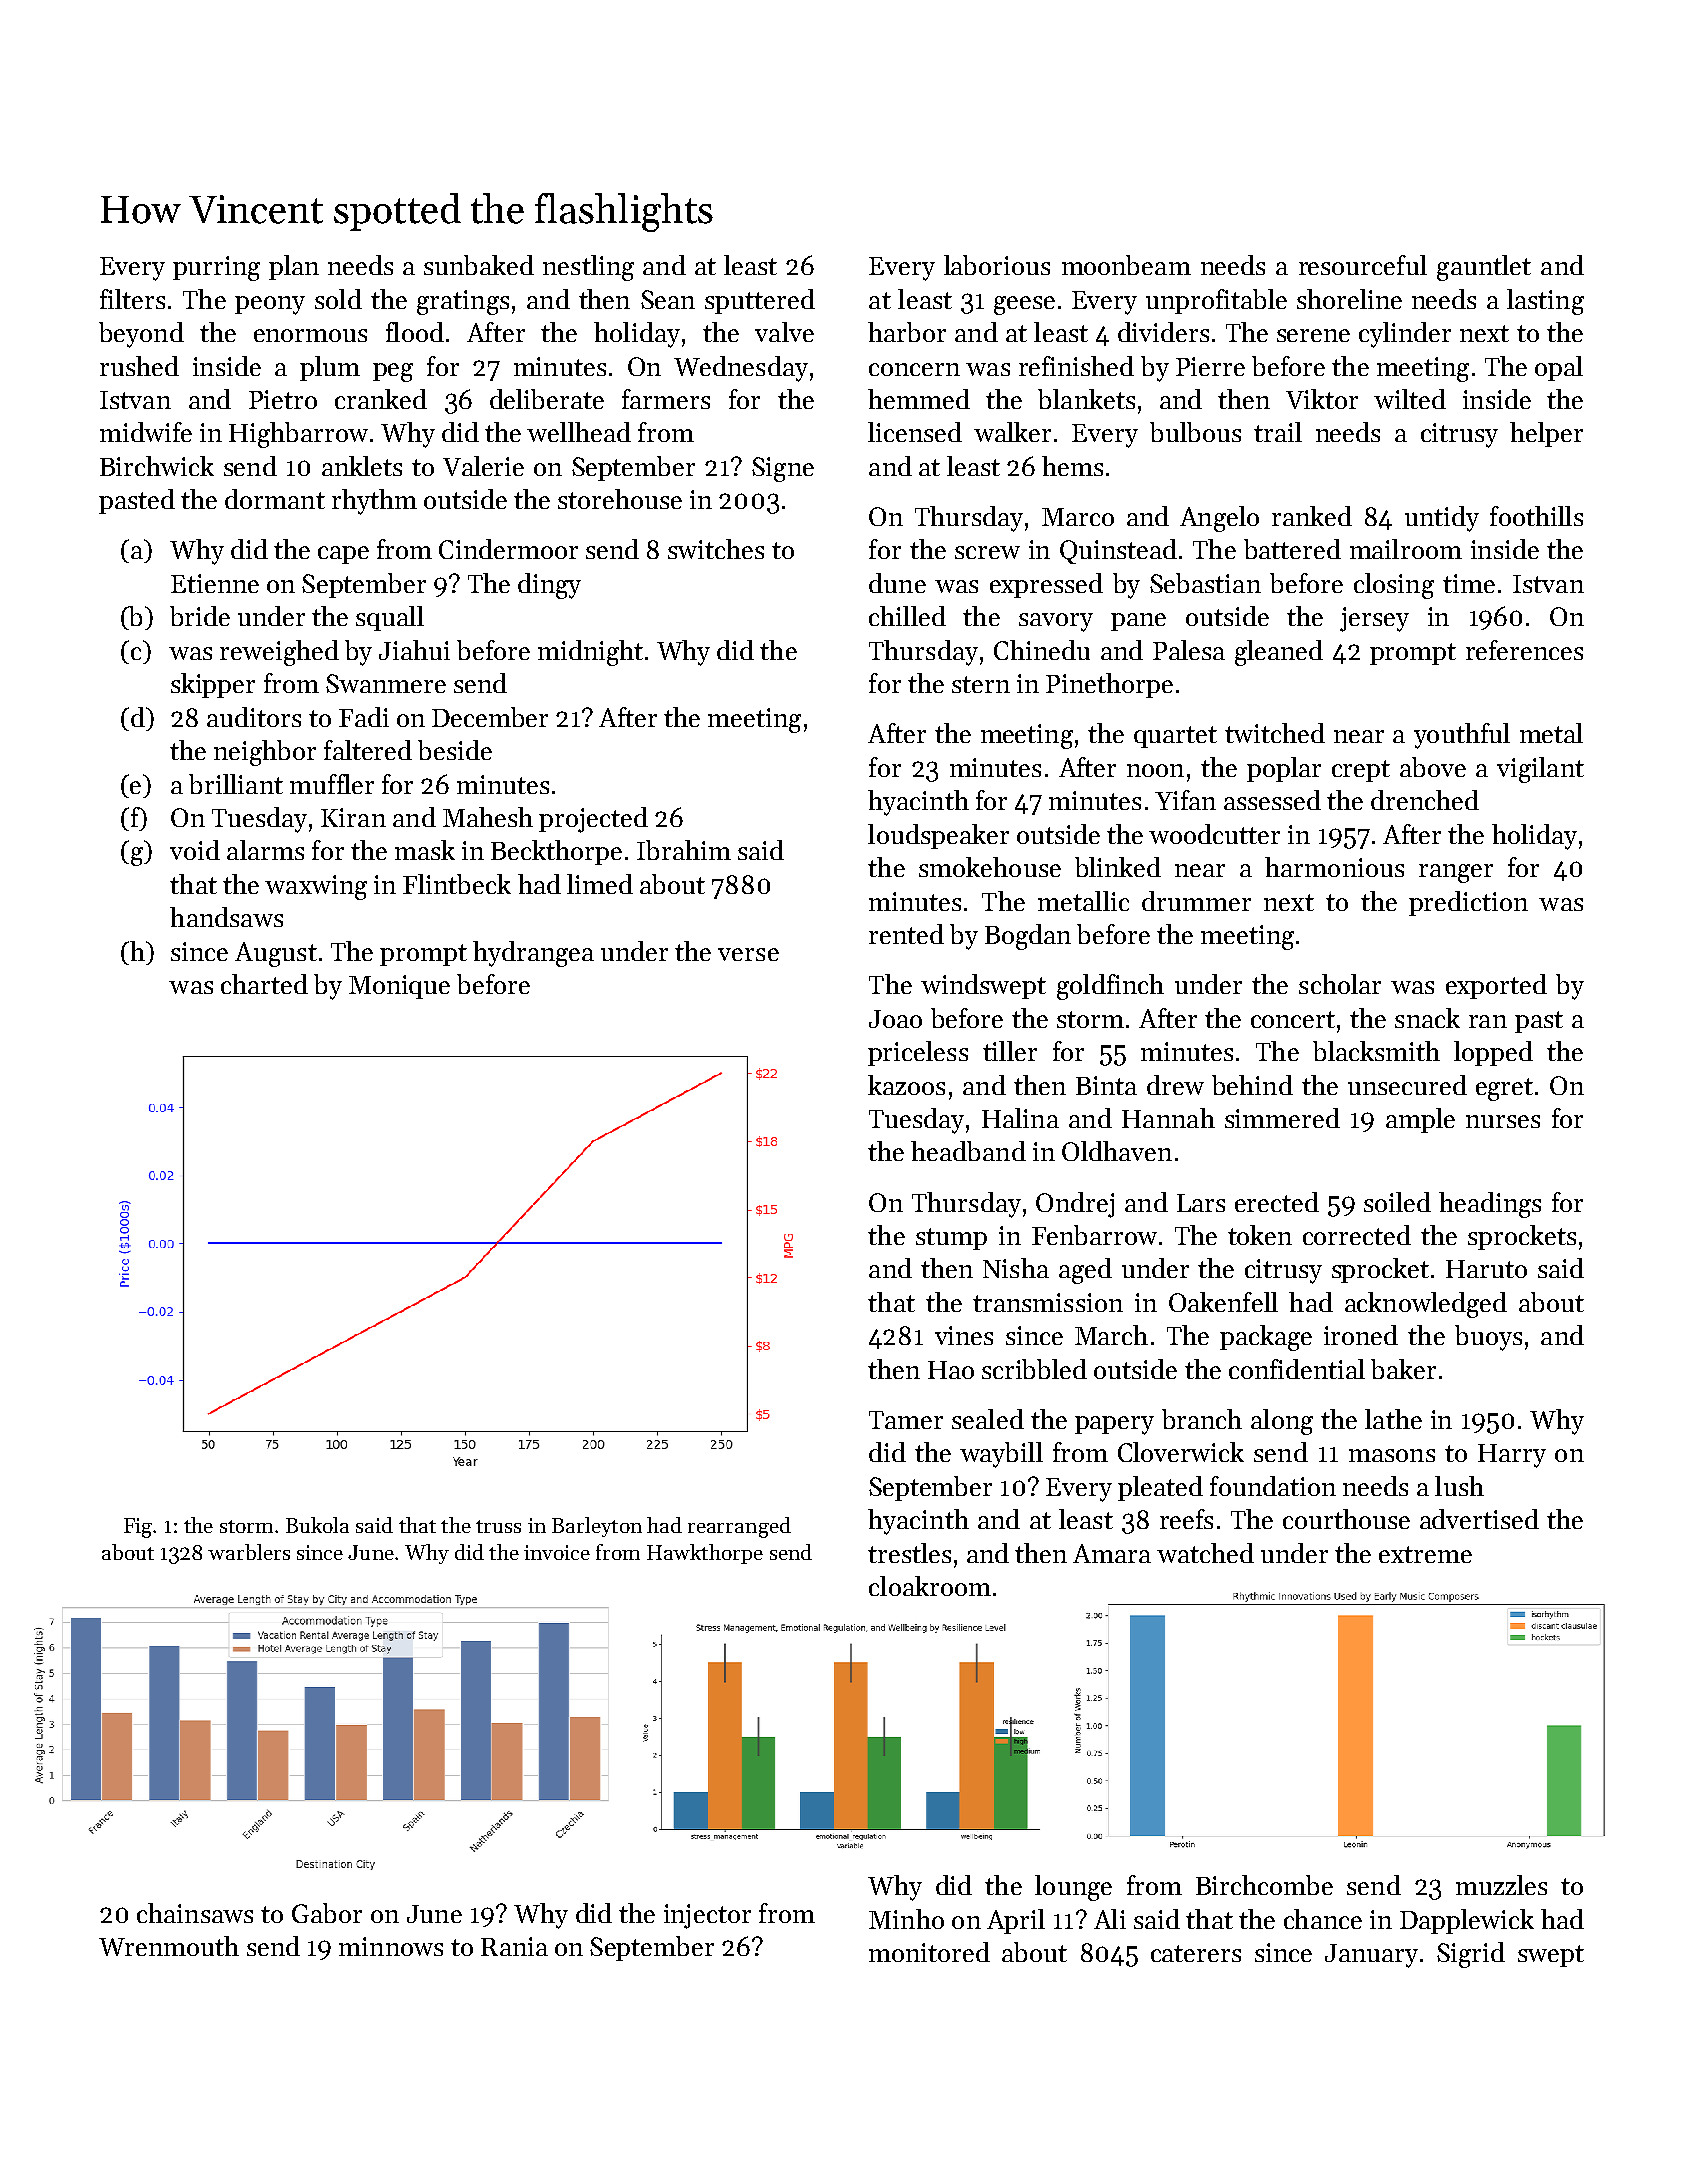  What do you see at coordinates (997, 265) in the screenshot?
I see `laborious` at bounding box center [997, 265].
